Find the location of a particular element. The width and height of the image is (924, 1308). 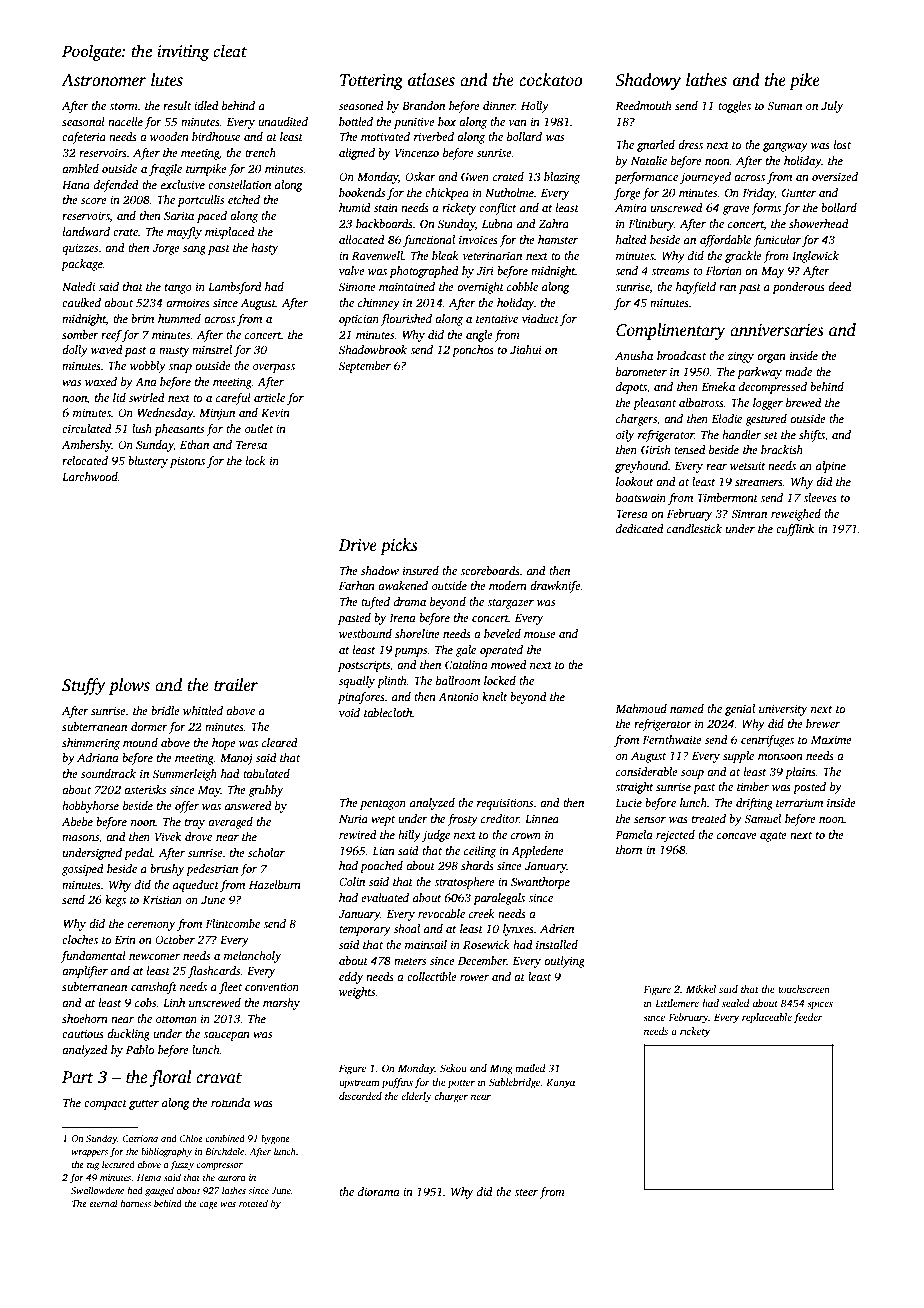

whittled is located at coordinates (203, 710).
